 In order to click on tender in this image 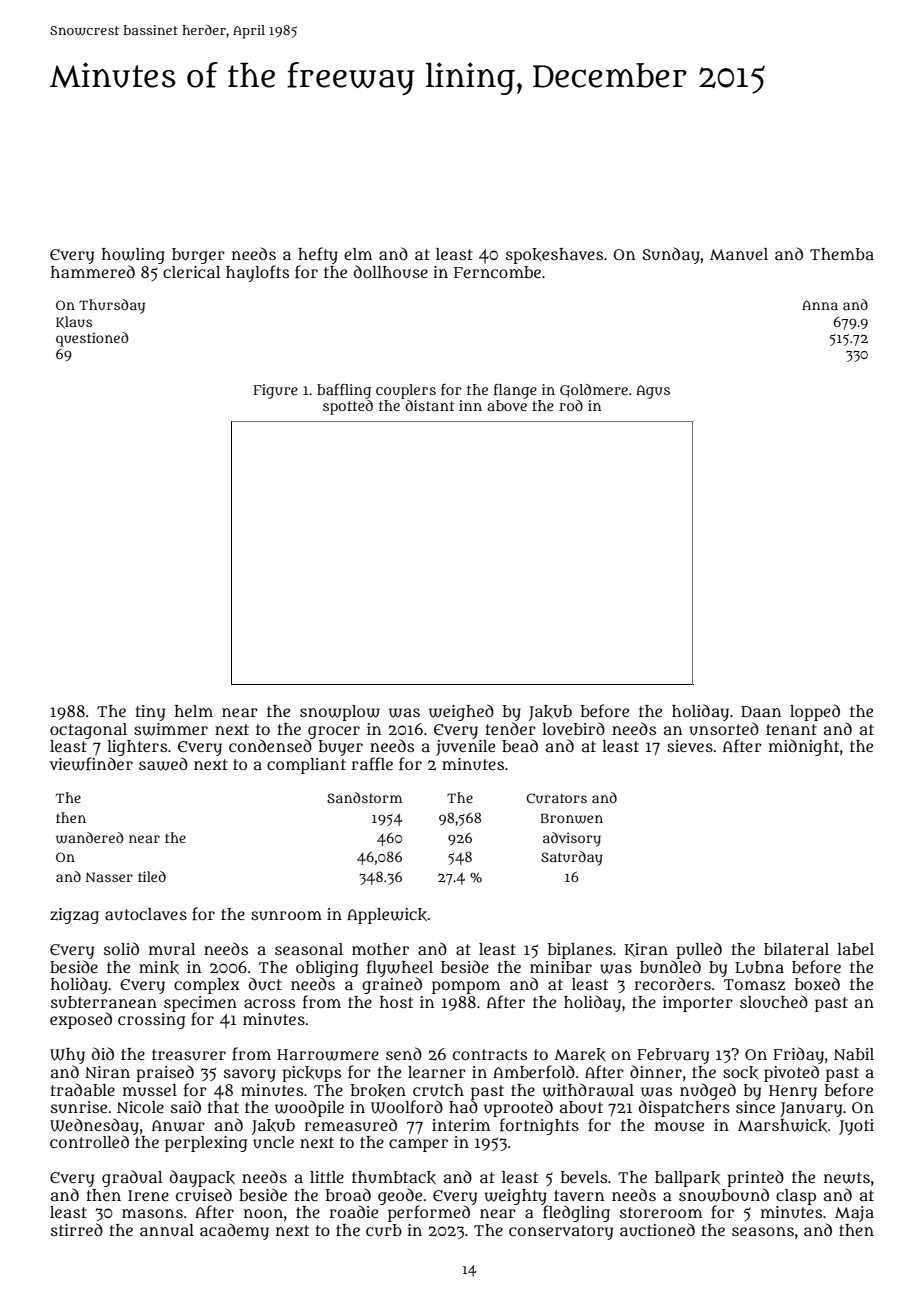, I will do `click(511, 728)`.
